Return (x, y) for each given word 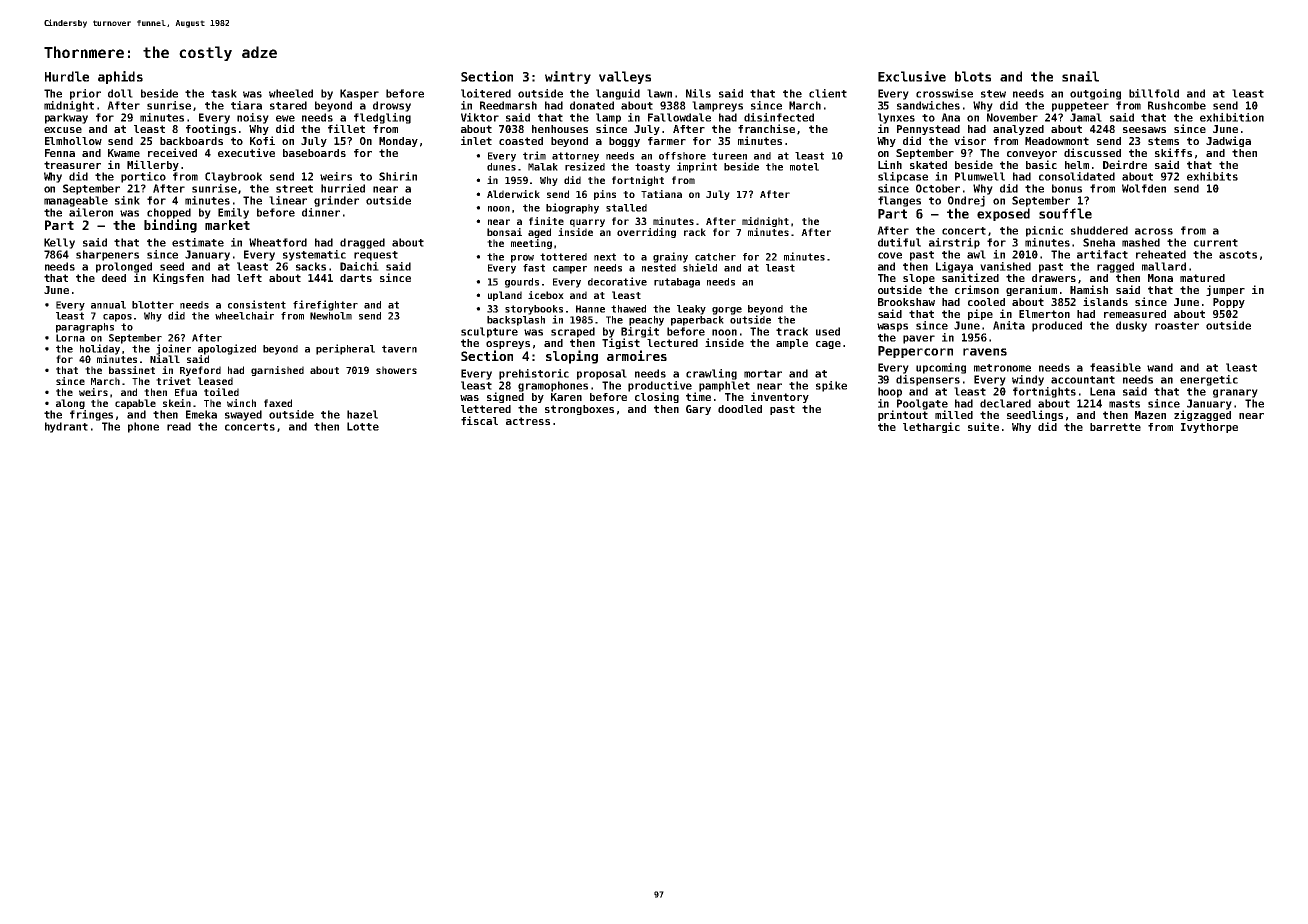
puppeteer (1080, 107)
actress (528, 421)
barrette (1115, 427)
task (224, 93)
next (605, 257)
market (227, 225)
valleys (625, 77)
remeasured (1135, 314)
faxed (278, 403)
